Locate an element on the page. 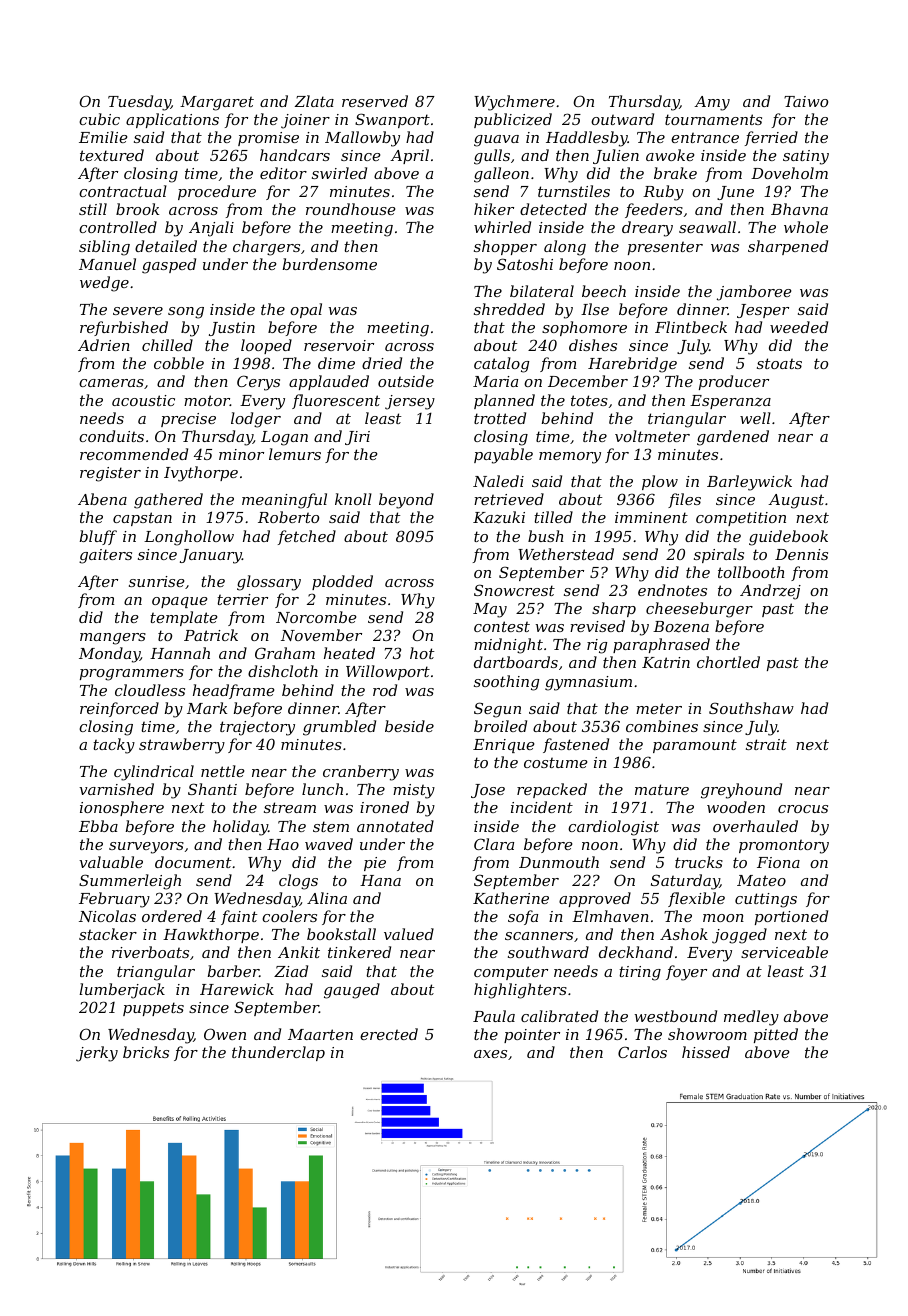  glossary is located at coordinates (269, 583).
